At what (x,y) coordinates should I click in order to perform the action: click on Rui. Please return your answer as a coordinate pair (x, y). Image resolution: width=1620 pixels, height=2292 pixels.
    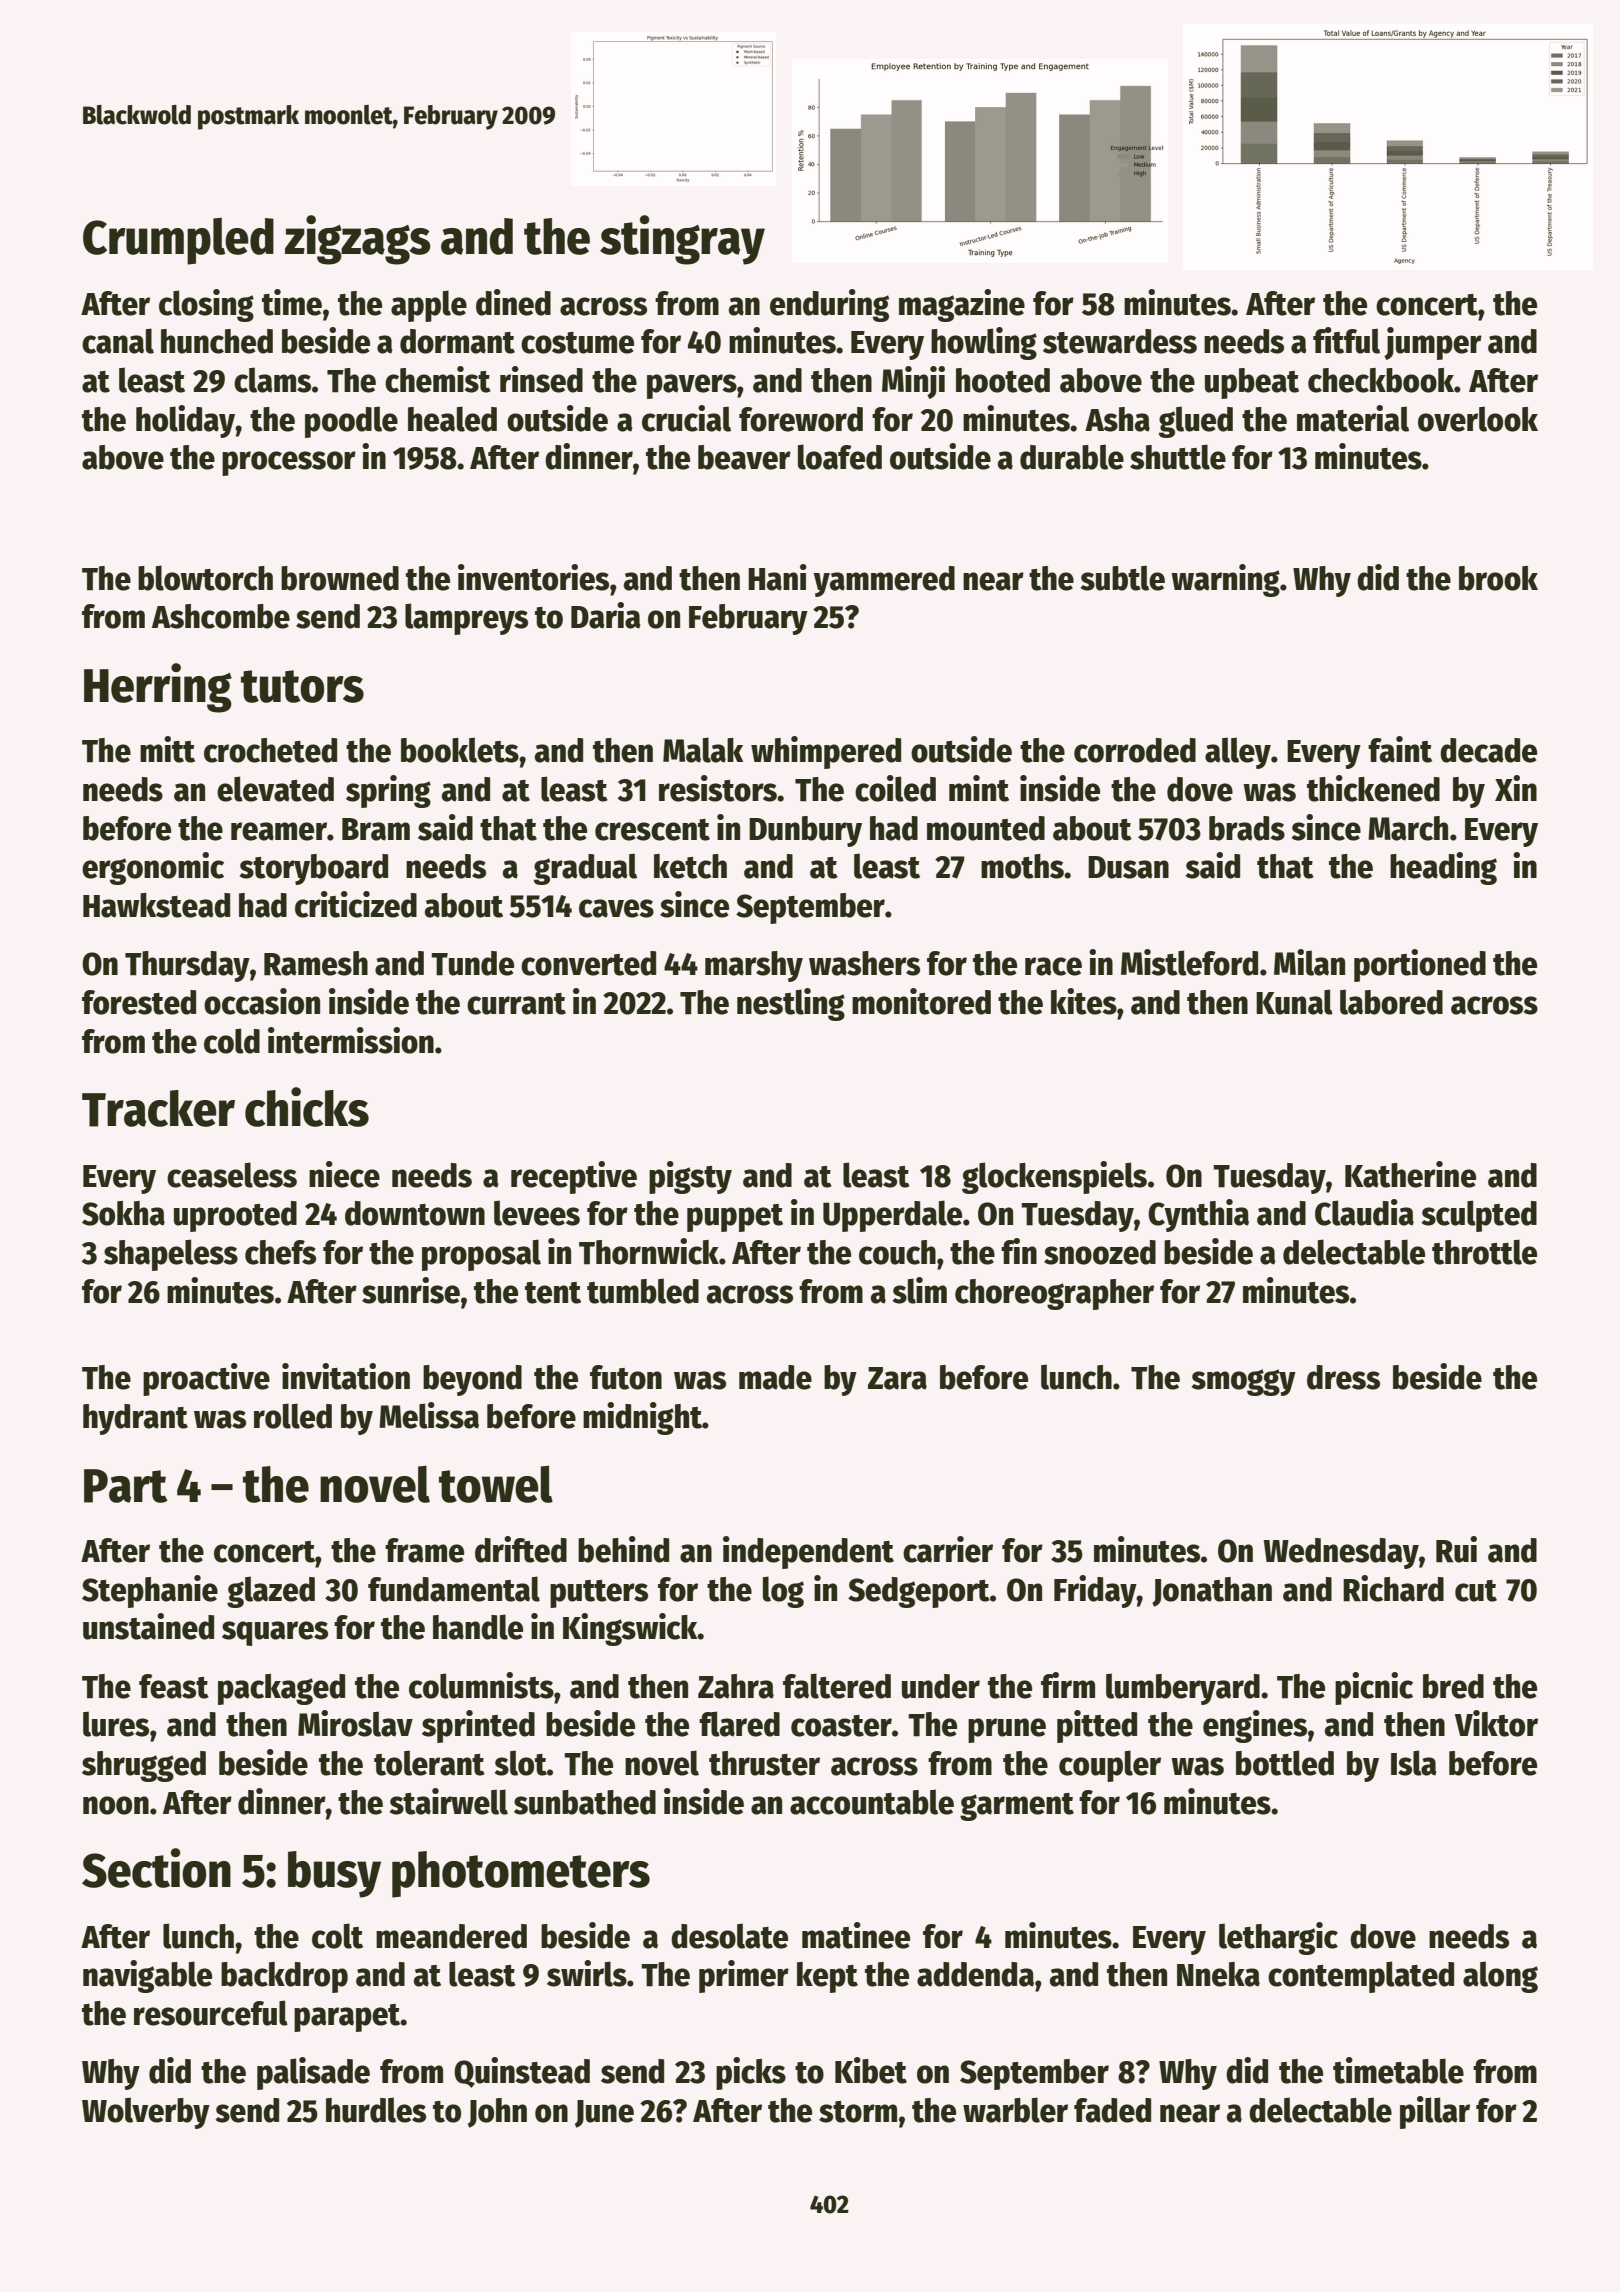
    Looking at the image, I should click on (1456, 1549).
